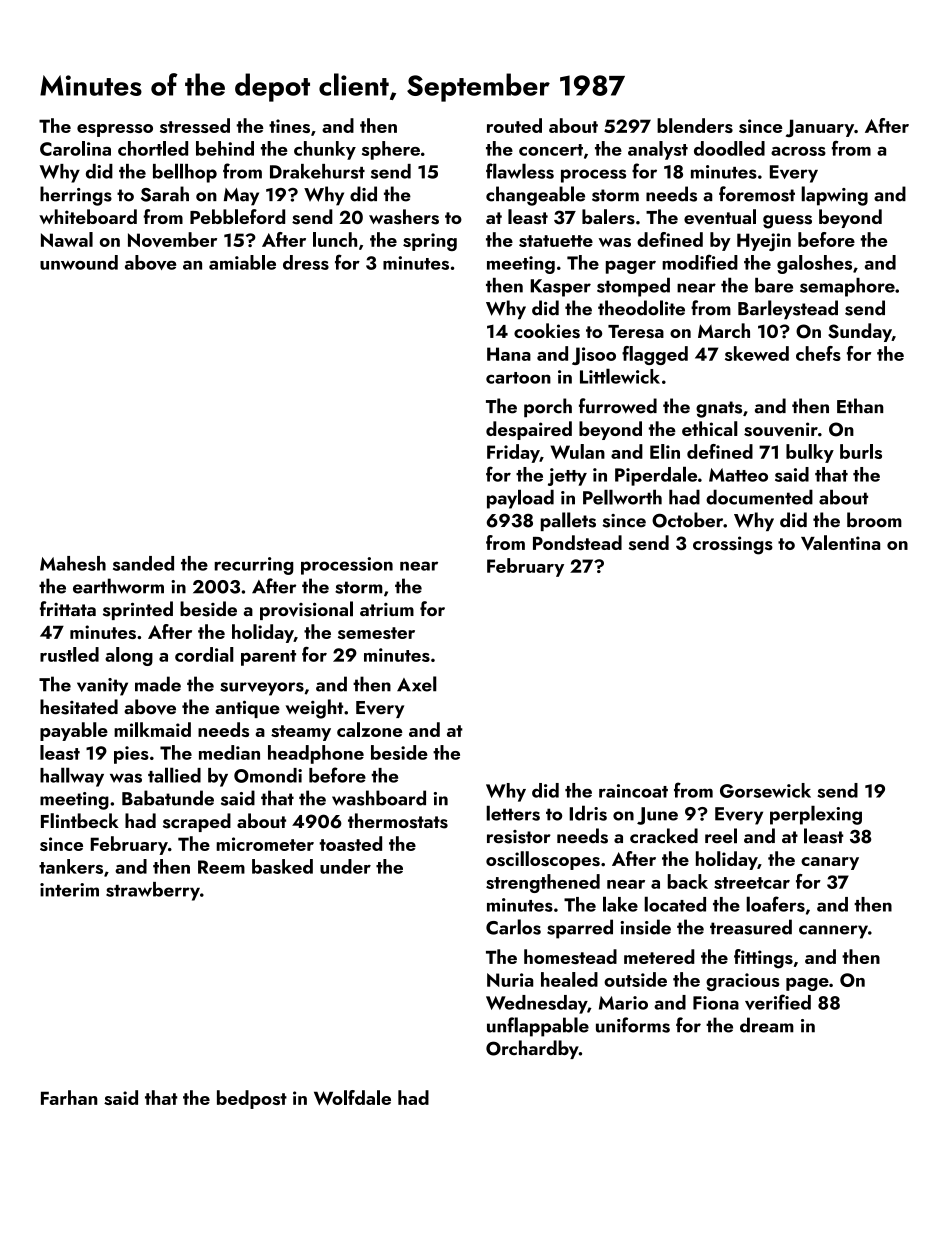 The width and height of the page is (952, 1233). What do you see at coordinates (570, 956) in the page?
I see `homestead` at bounding box center [570, 956].
